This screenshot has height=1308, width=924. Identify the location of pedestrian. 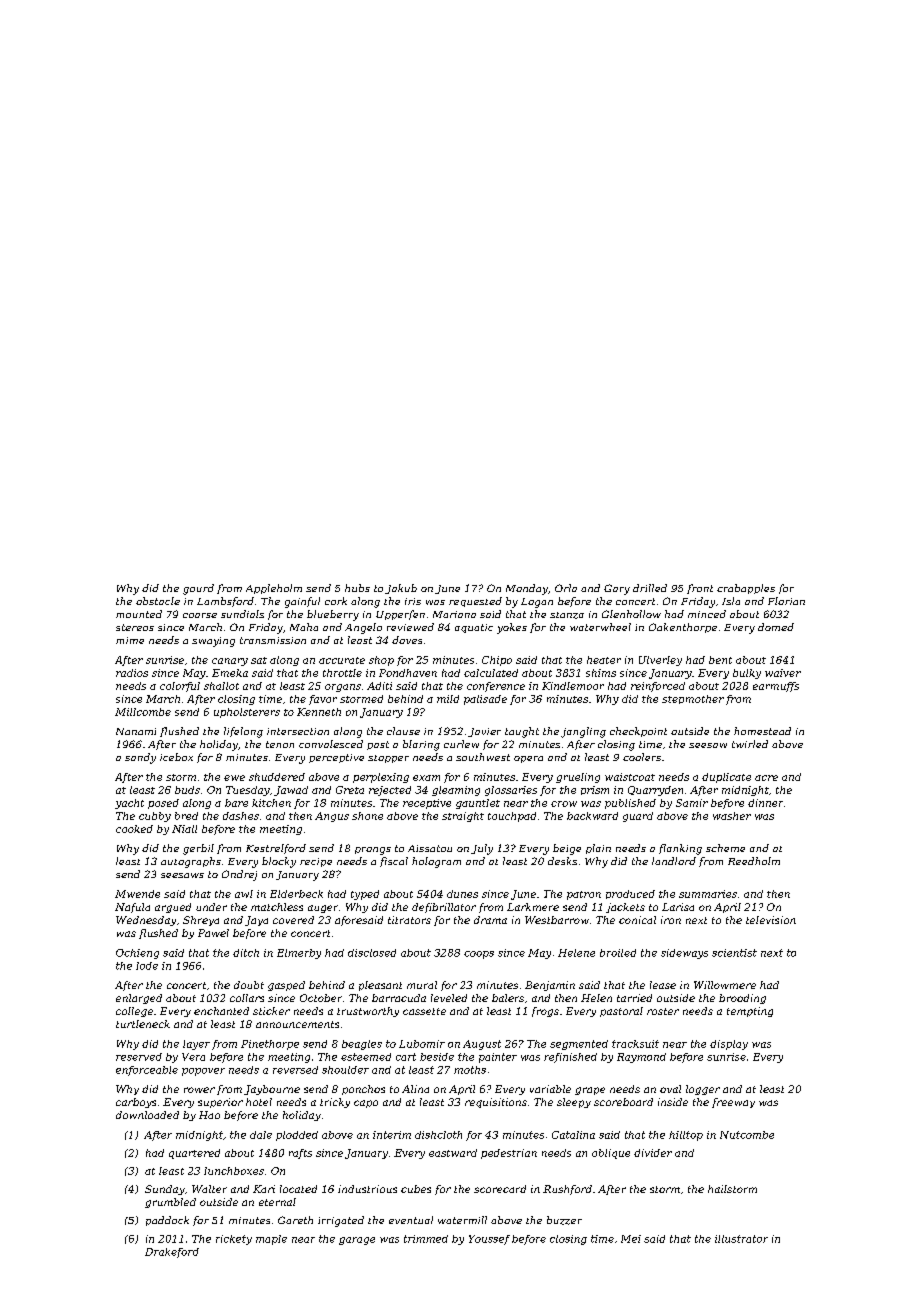
(509, 1154).
